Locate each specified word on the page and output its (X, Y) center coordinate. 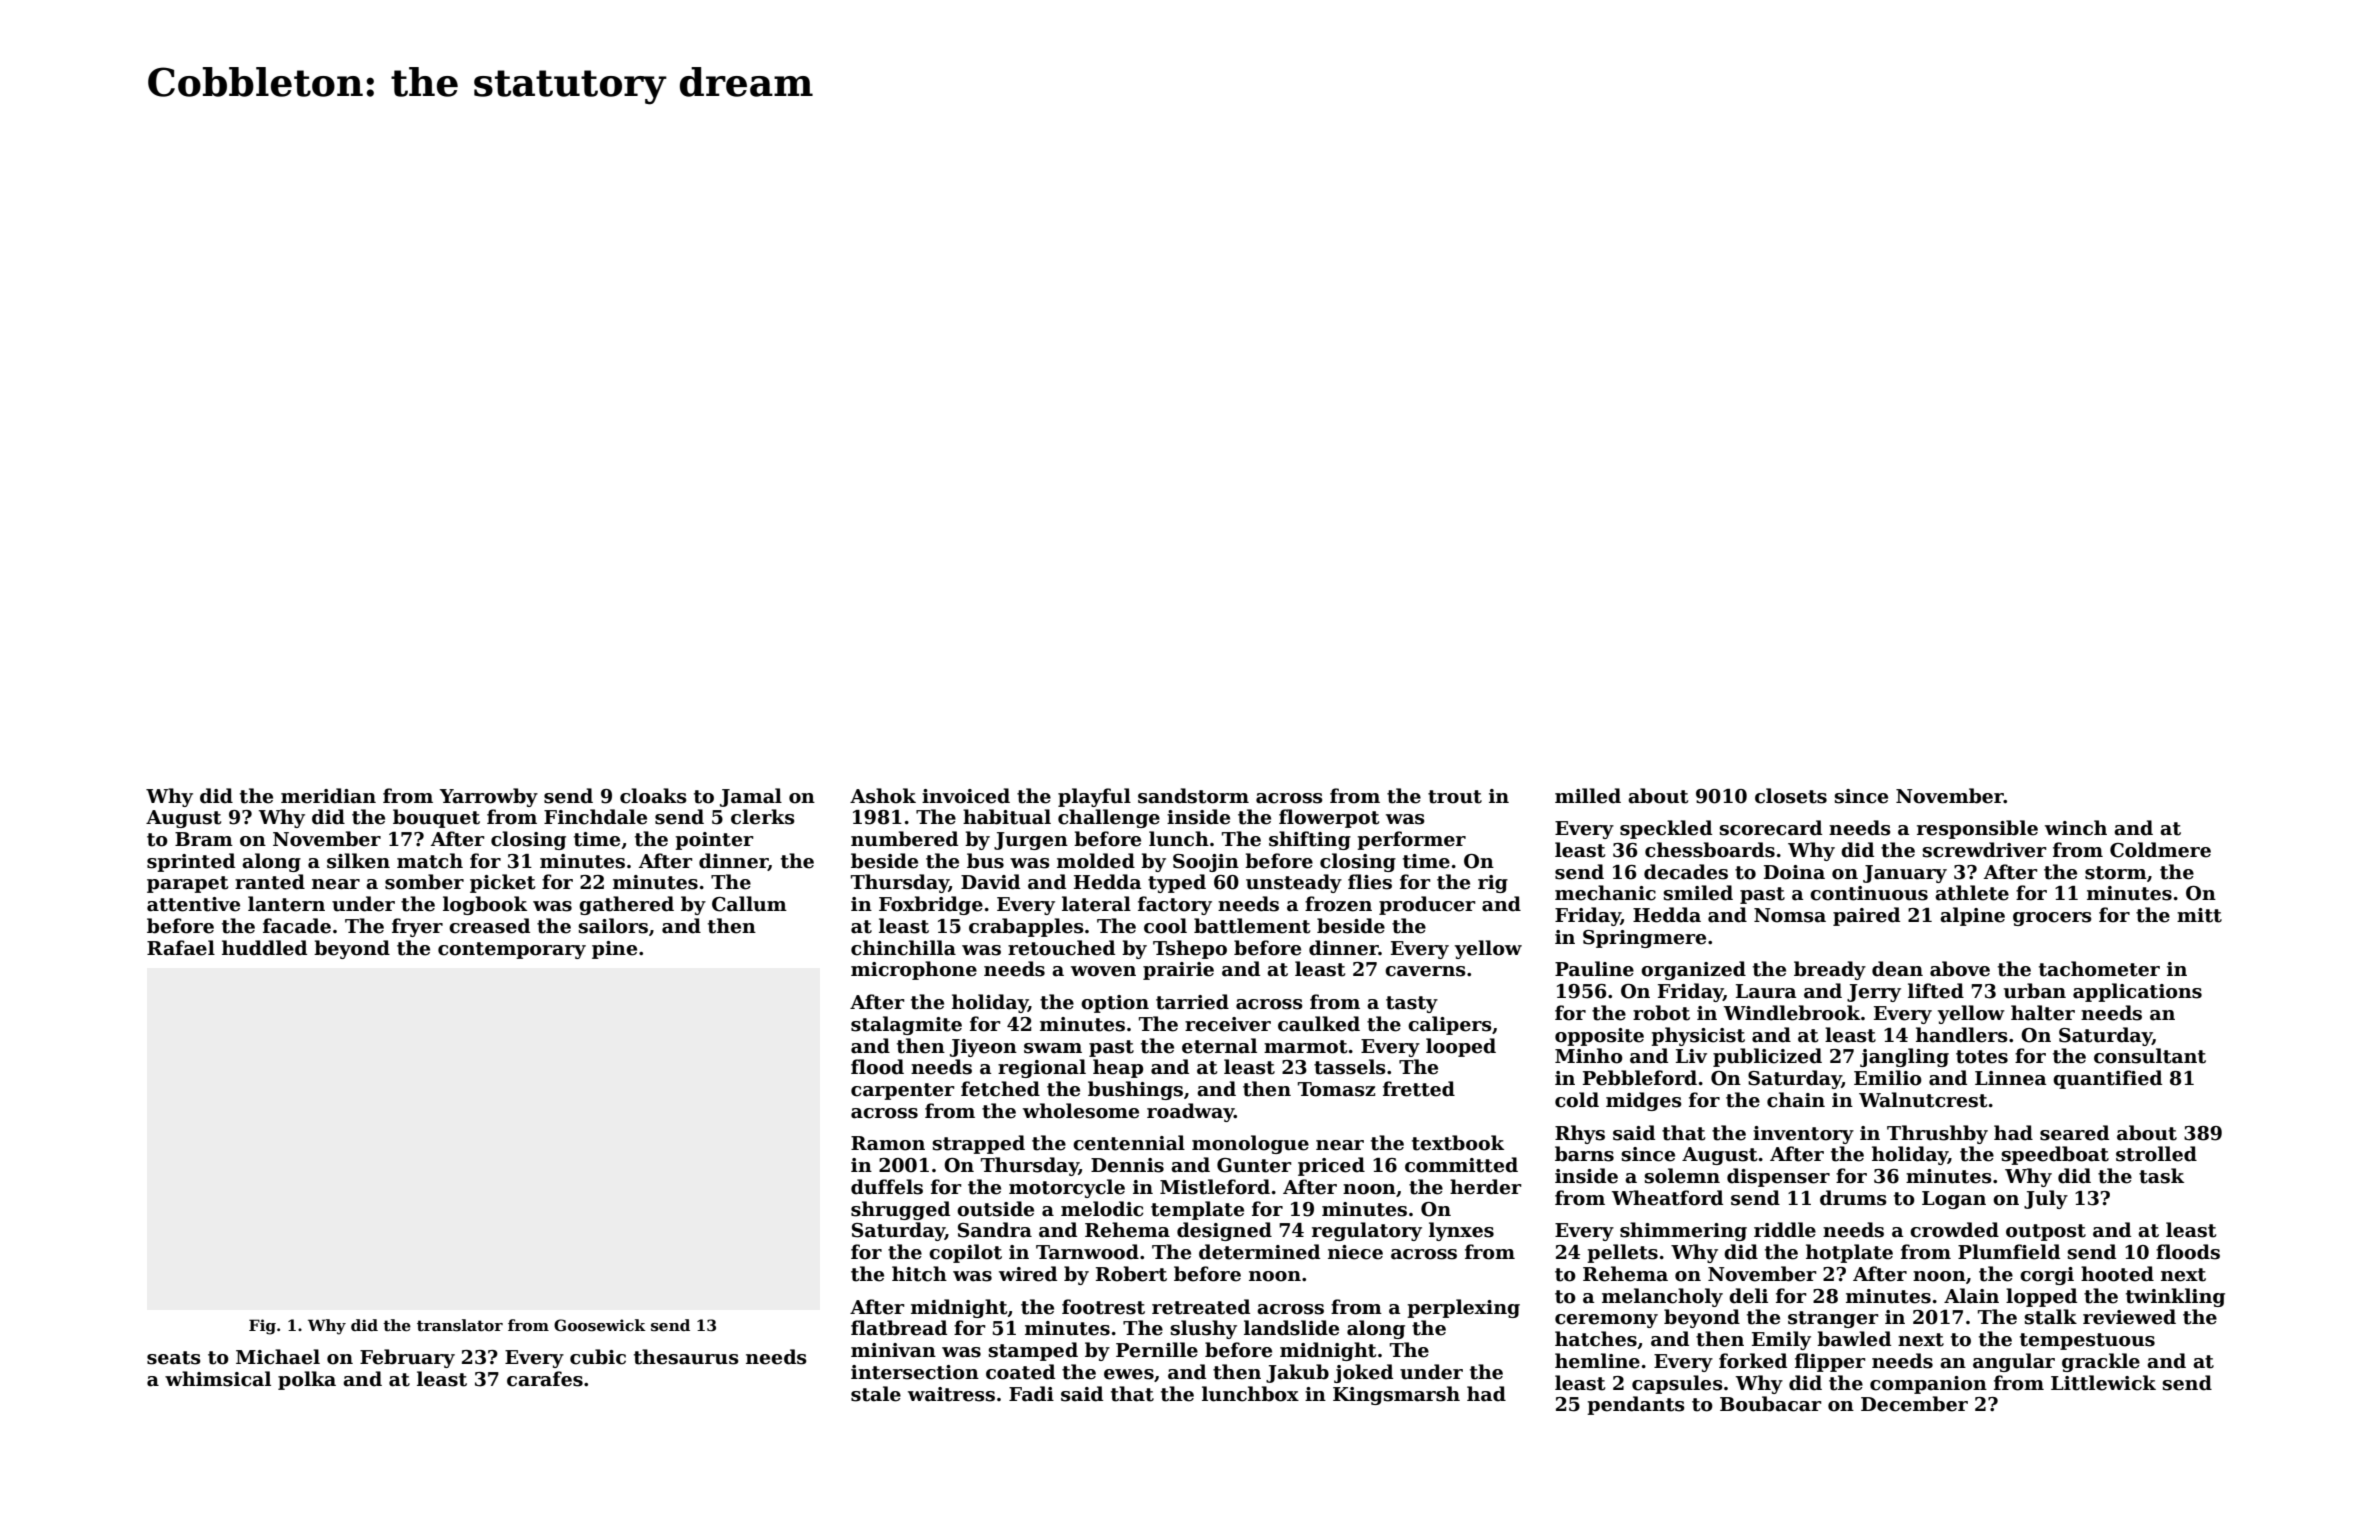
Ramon (888, 1143)
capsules (1677, 1384)
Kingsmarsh (1396, 1395)
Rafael (181, 948)
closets (1791, 796)
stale (876, 1394)
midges (1644, 1101)
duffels (887, 1187)
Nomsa (1790, 915)
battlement (1252, 926)
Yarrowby (489, 797)
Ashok (883, 796)
